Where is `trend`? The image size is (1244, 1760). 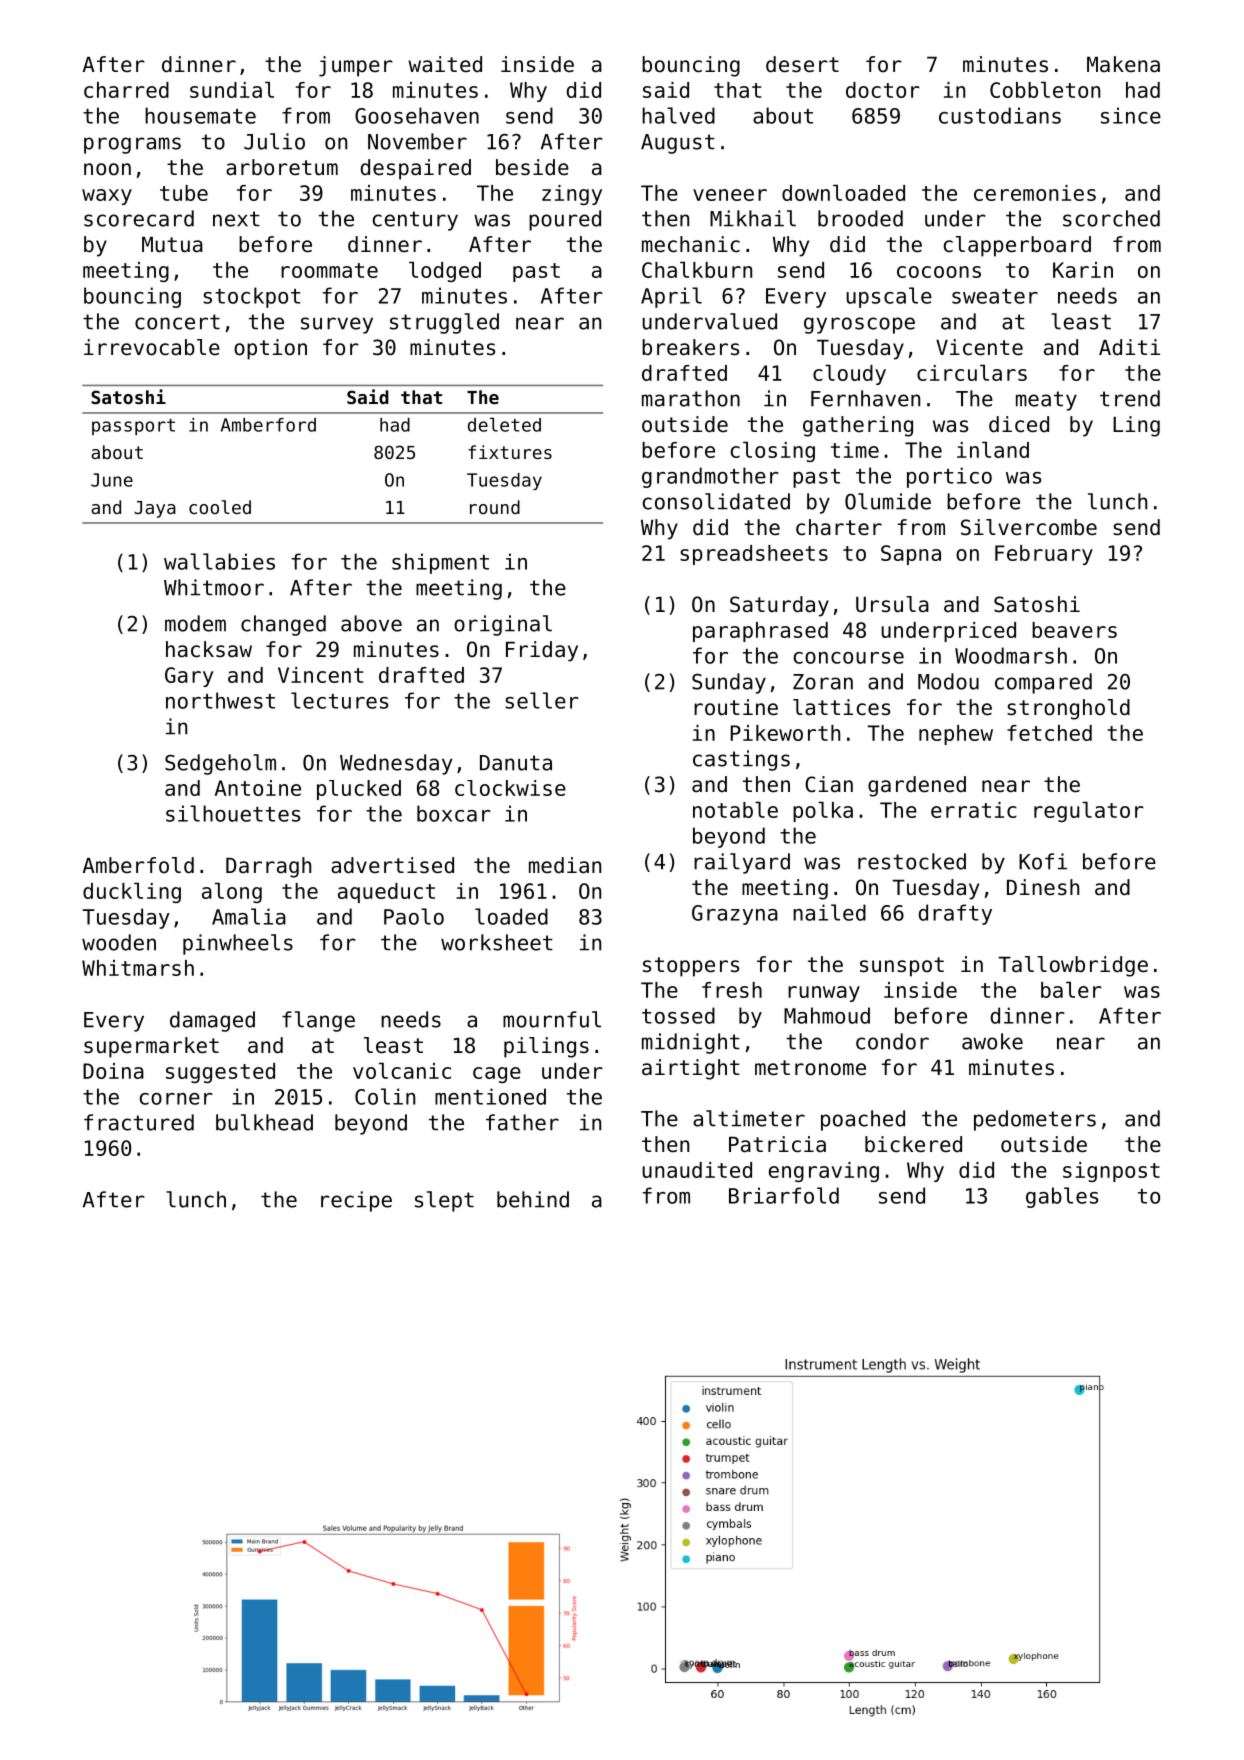 trend is located at coordinates (1130, 398).
